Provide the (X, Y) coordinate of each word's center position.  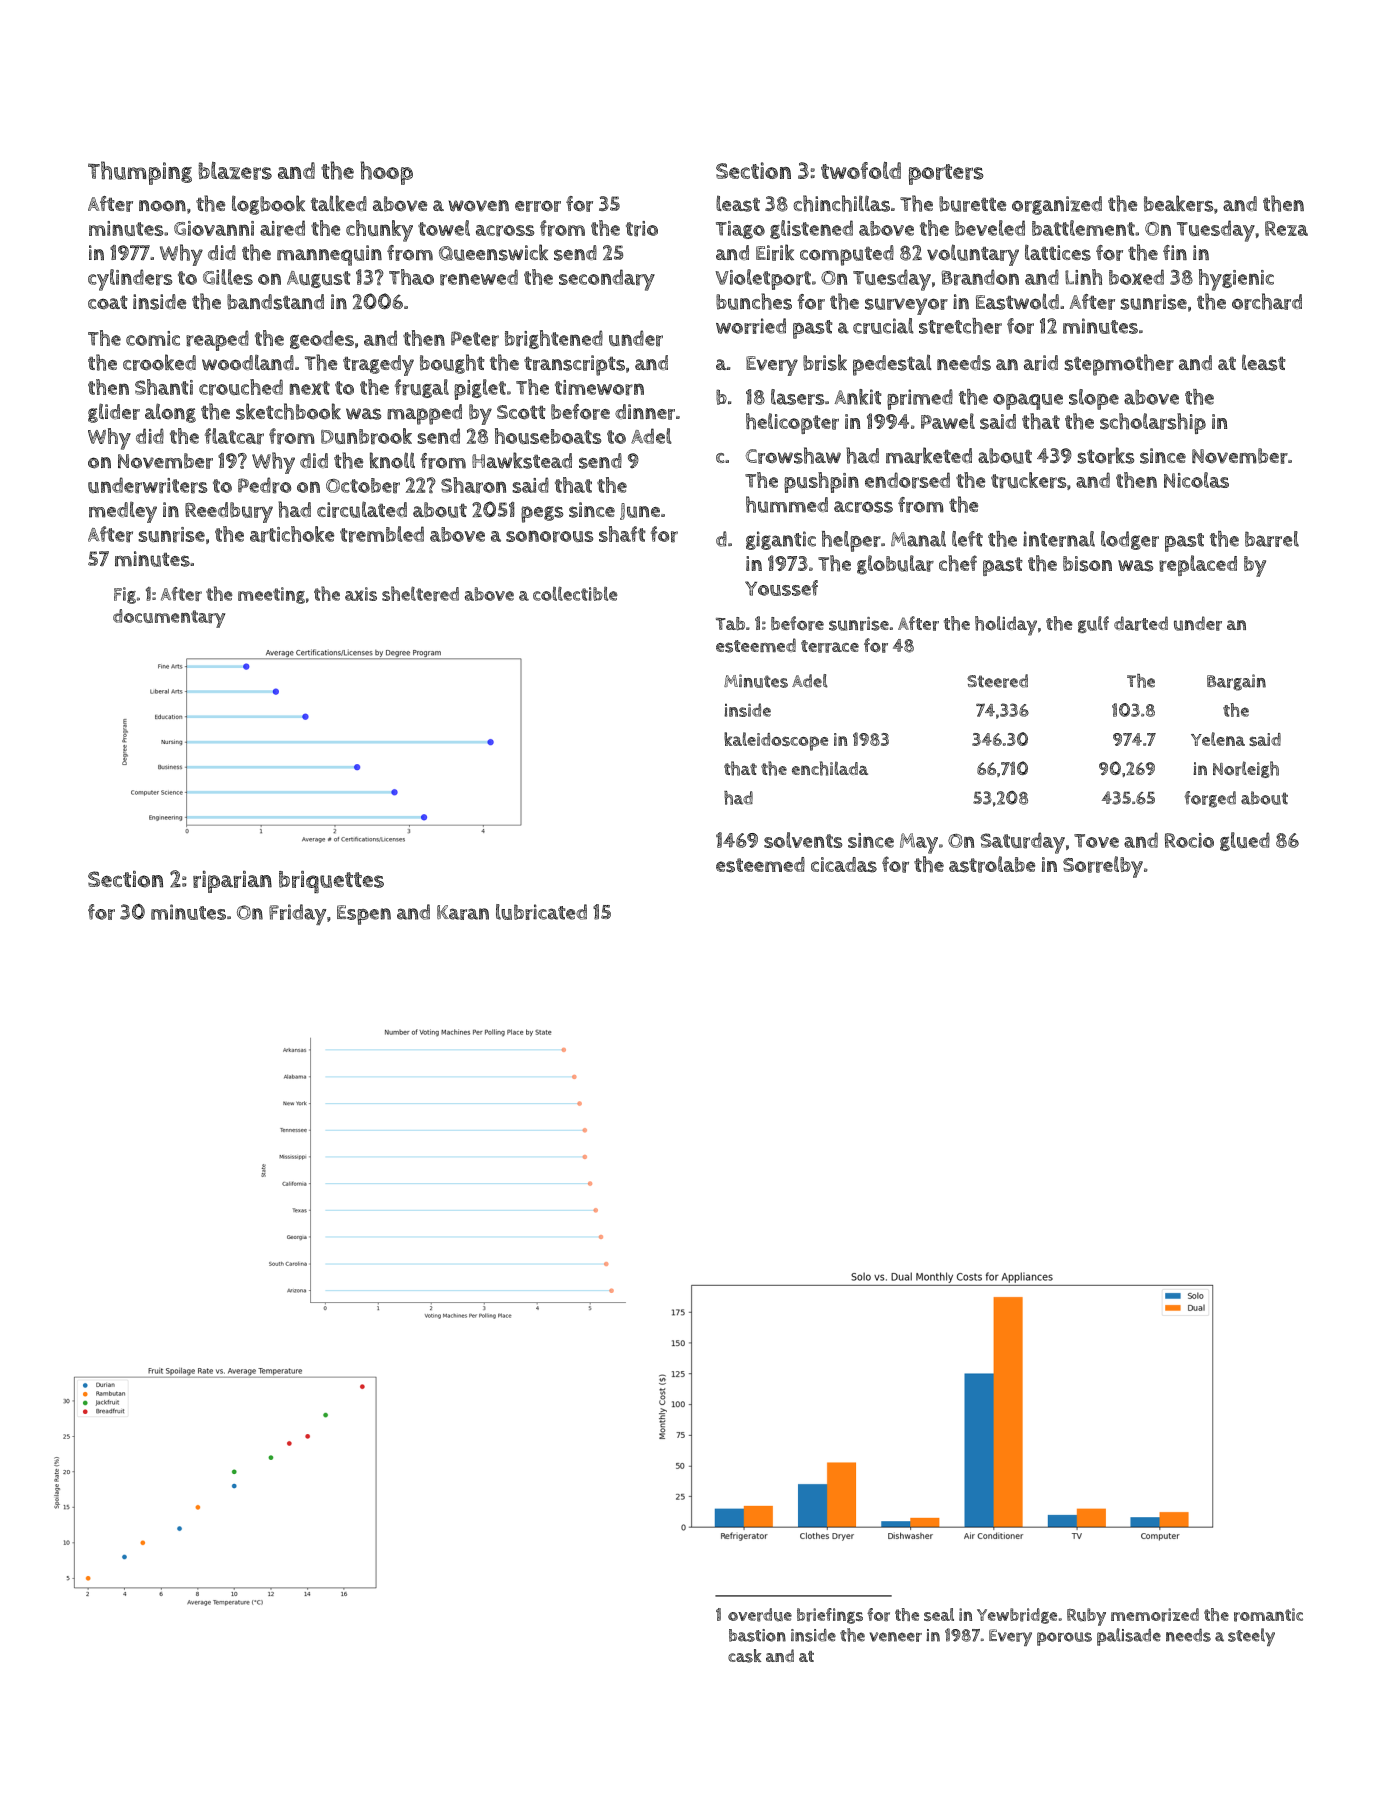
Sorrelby (1103, 867)
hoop (387, 173)
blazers (235, 171)
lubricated (541, 912)
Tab (730, 624)
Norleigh (1246, 769)
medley (123, 512)
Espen (364, 915)
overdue (760, 1615)
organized (1057, 205)
